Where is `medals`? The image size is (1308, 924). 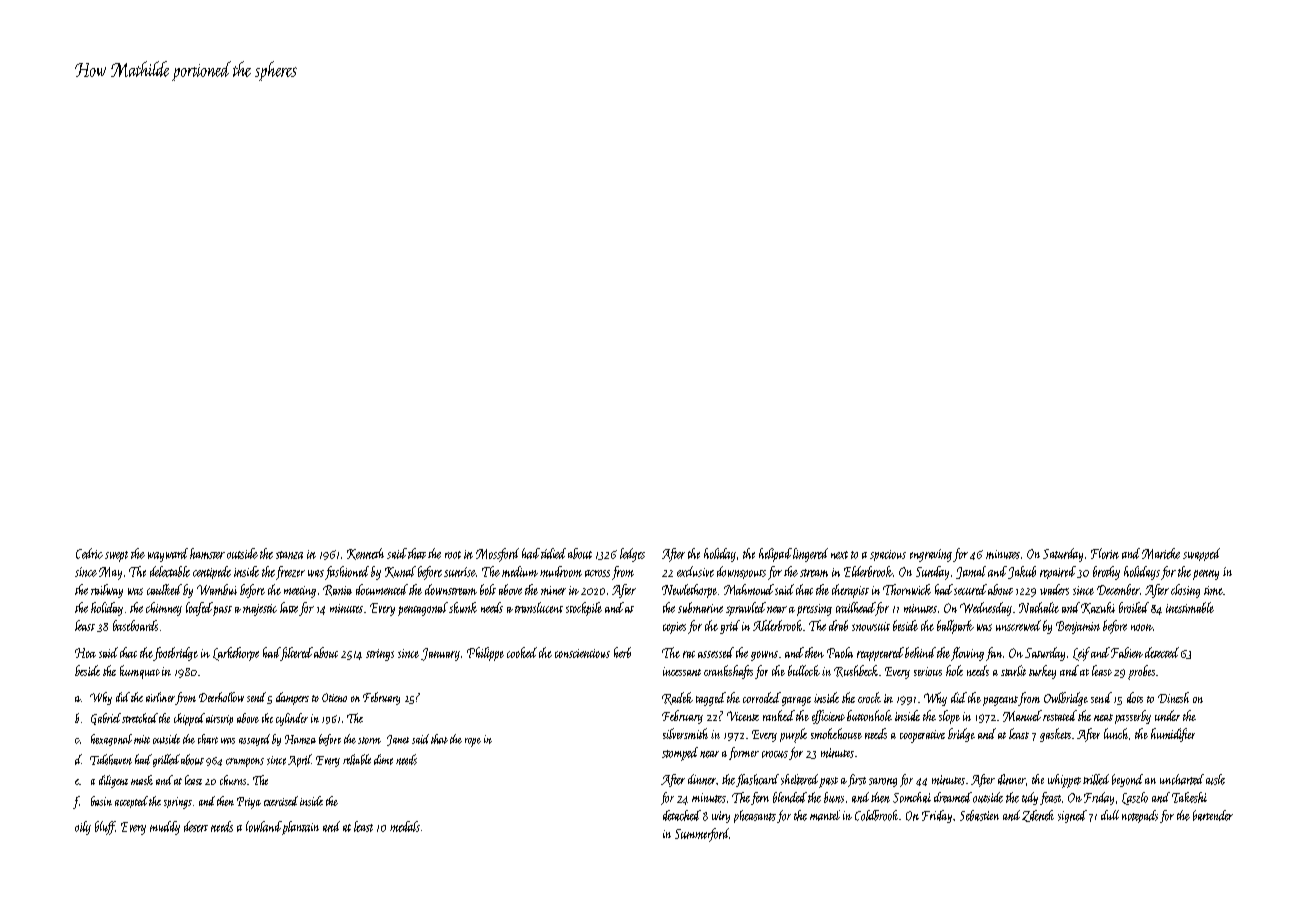
medals is located at coordinates (405, 826).
